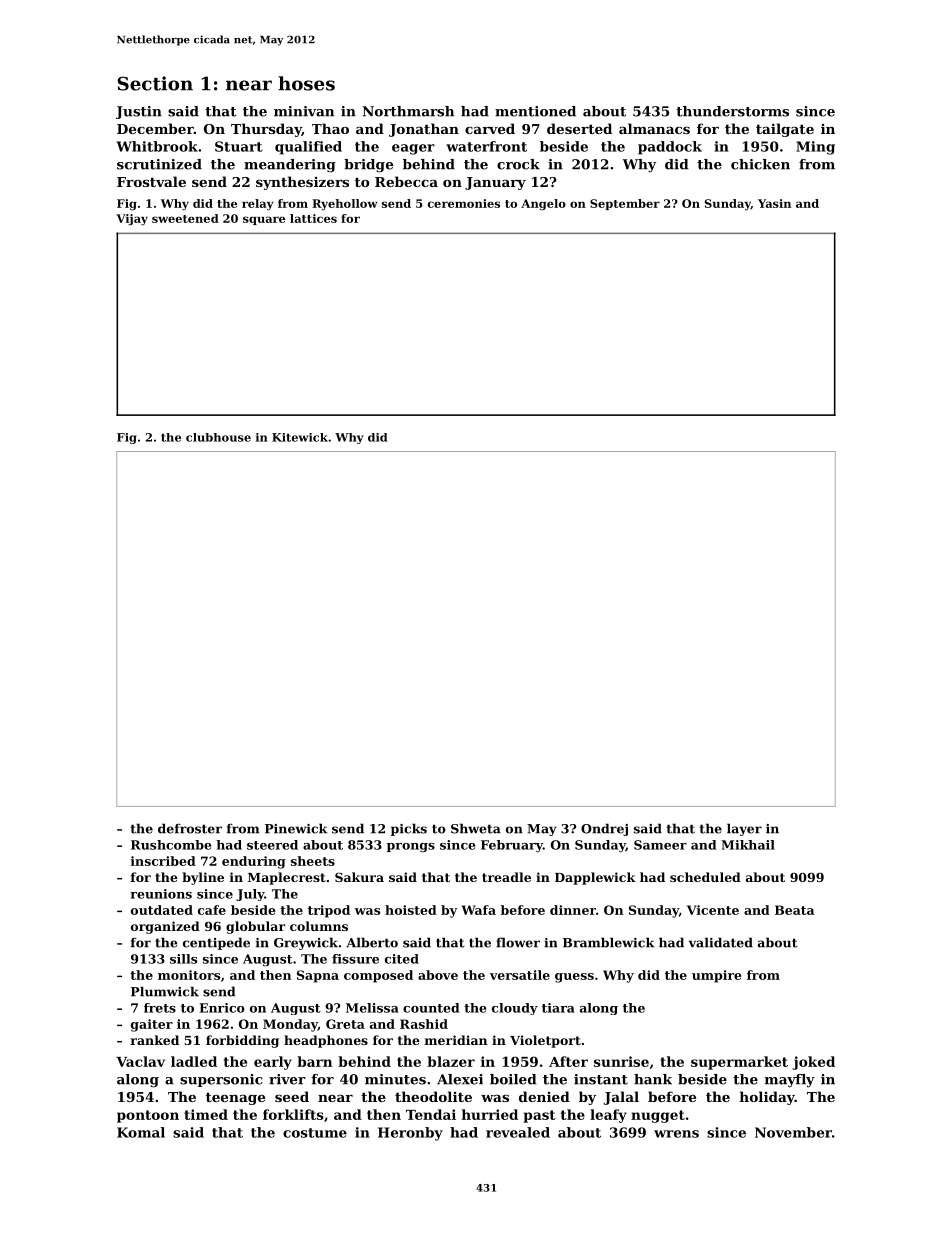 The width and height of the page is (952, 1233). What do you see at coordinates (242, 1041) in the page?
I see `forbidding` at bounding box center [242, 1041].
